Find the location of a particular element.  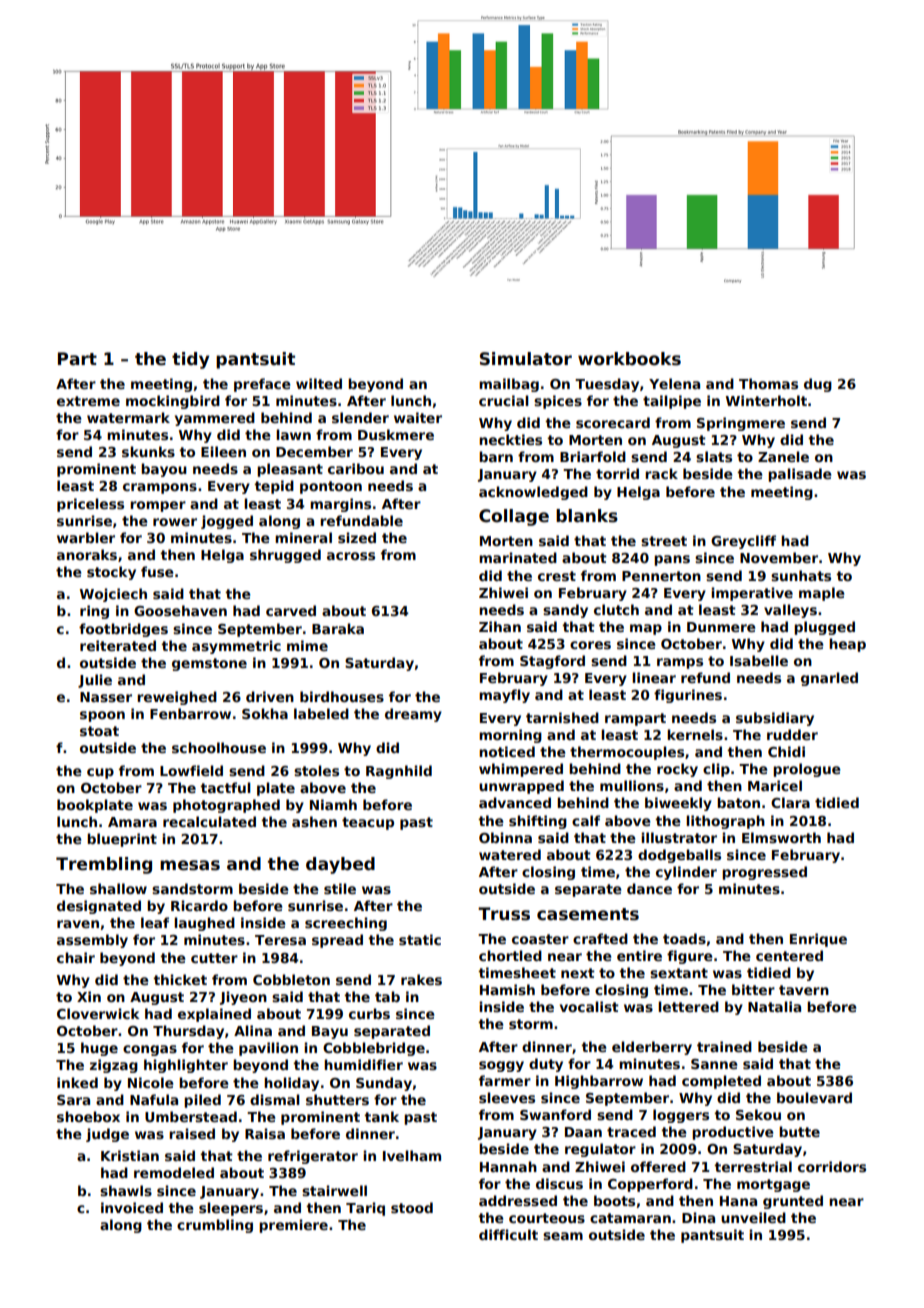

Kristian is located at coordinates (130, 1155).
